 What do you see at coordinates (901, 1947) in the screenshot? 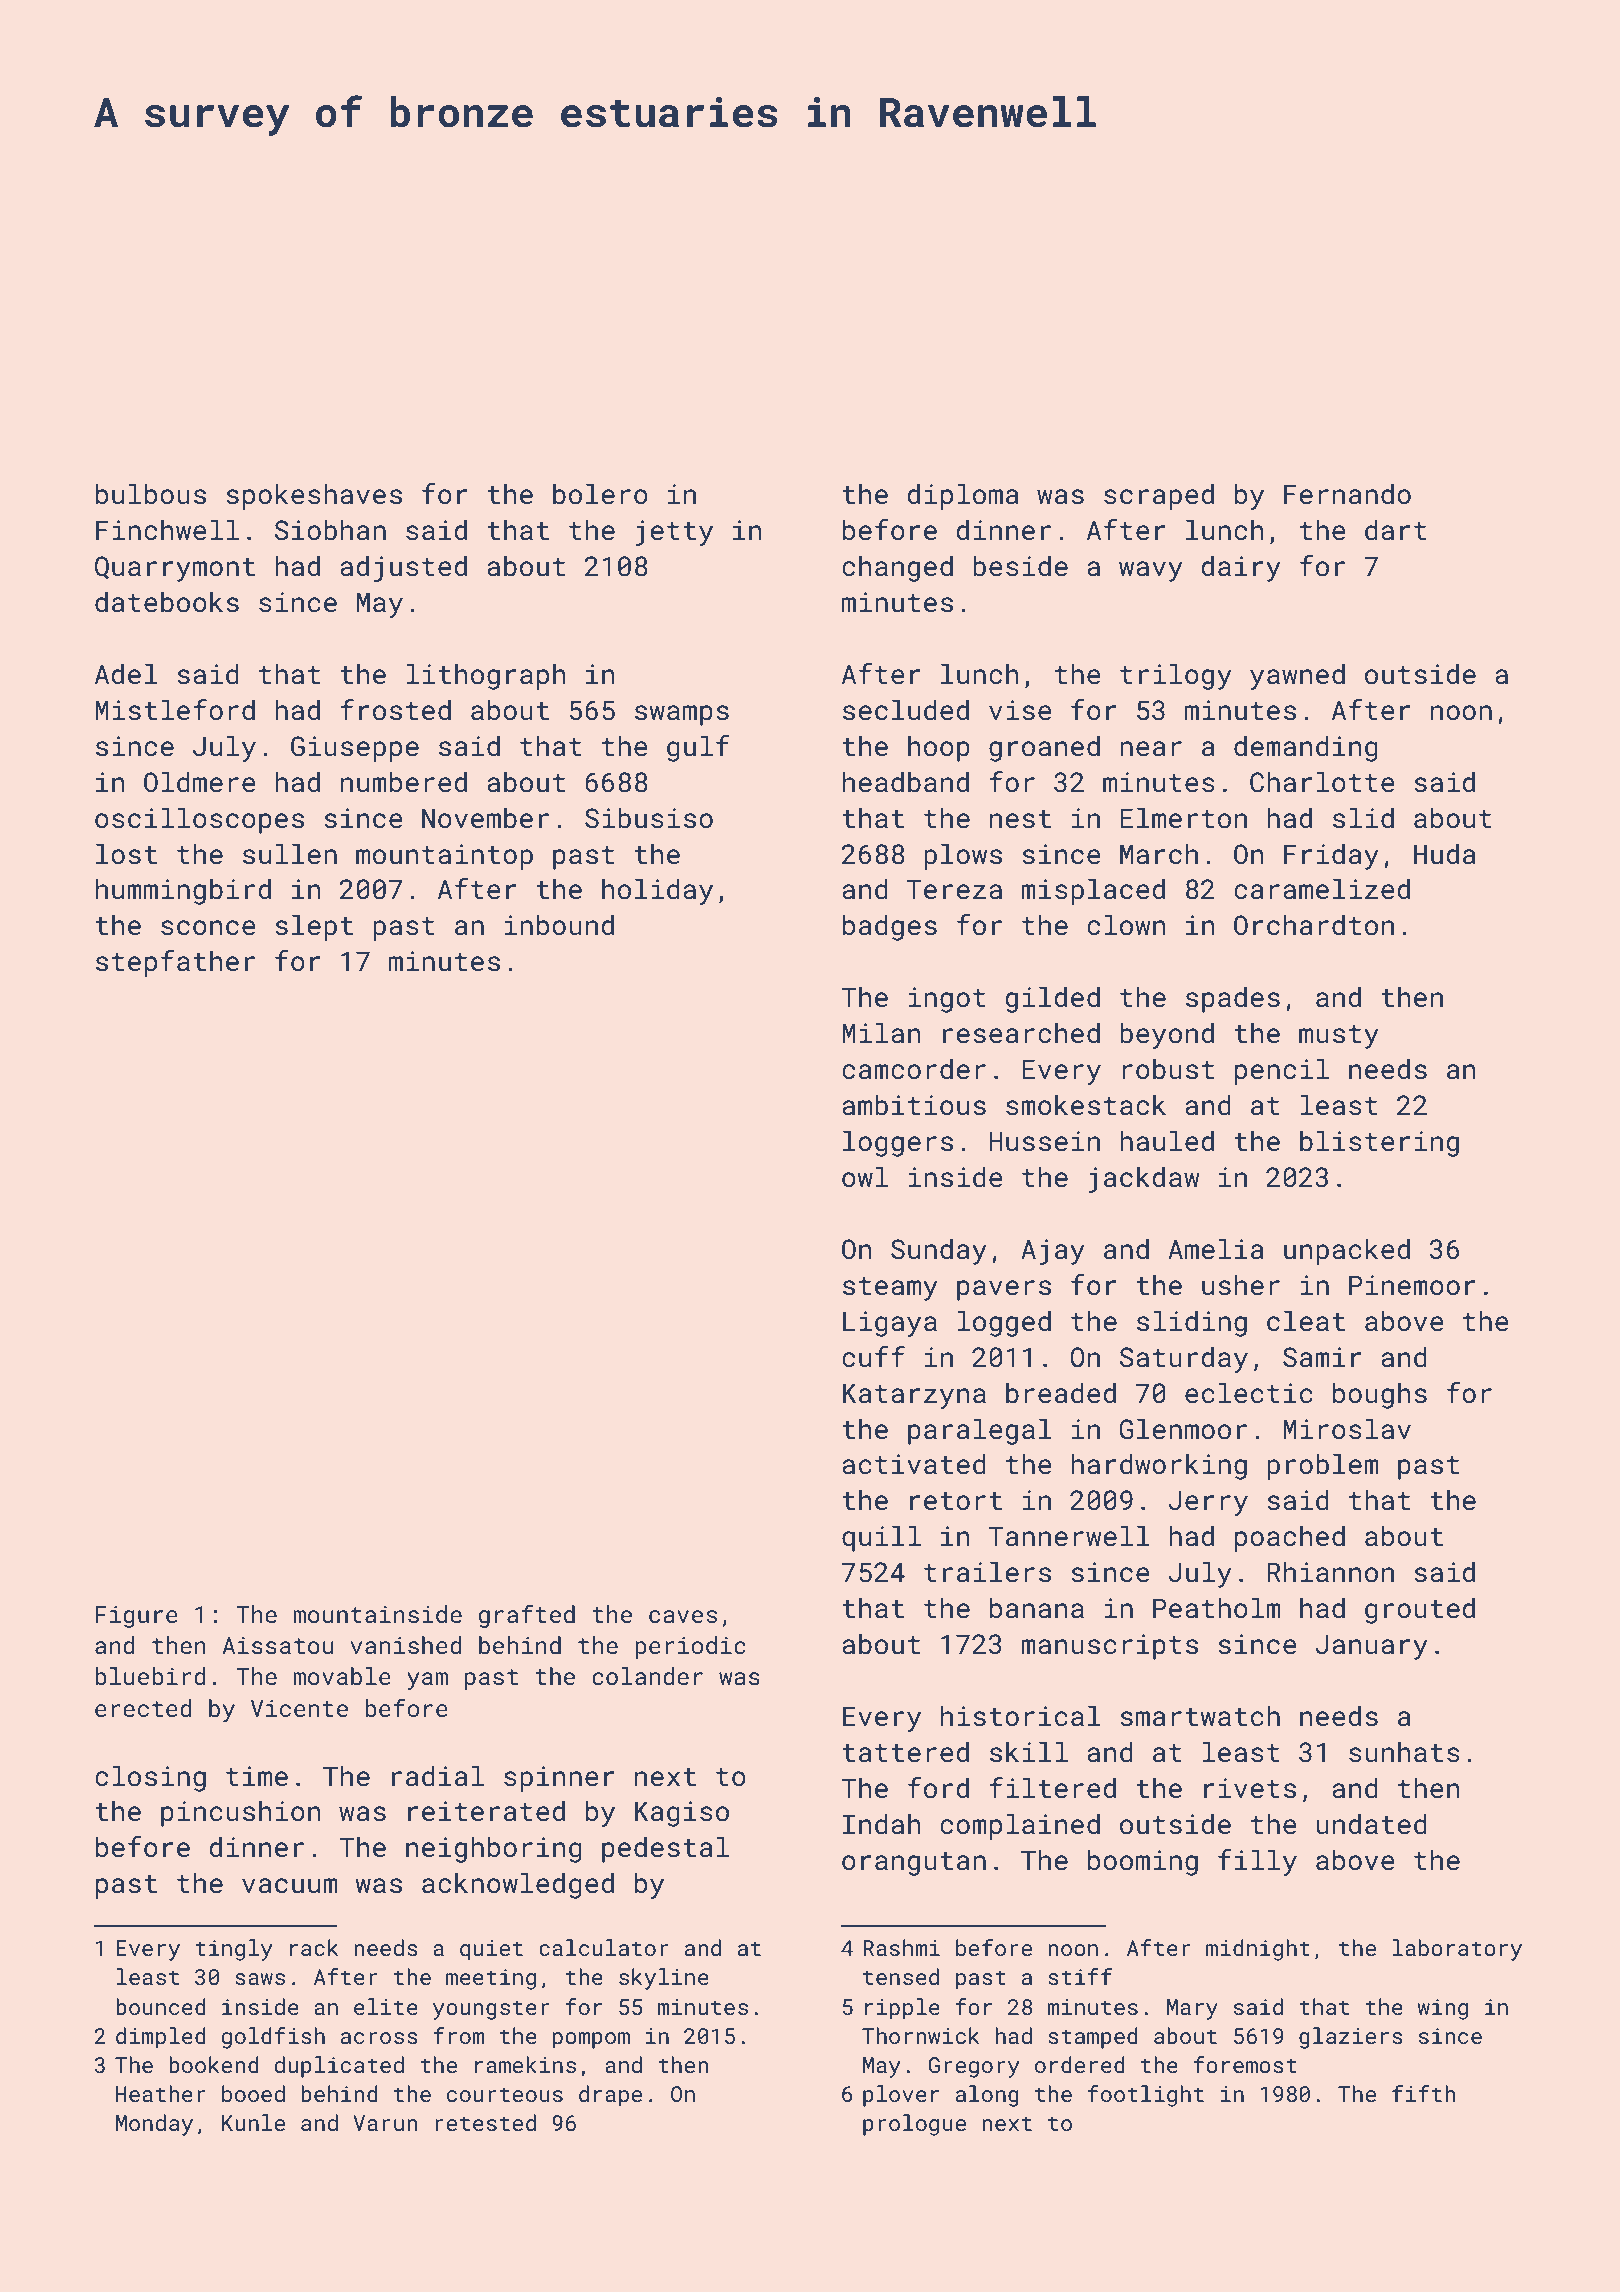
I see `Rashmi` at bounding box center [901, 1947].
